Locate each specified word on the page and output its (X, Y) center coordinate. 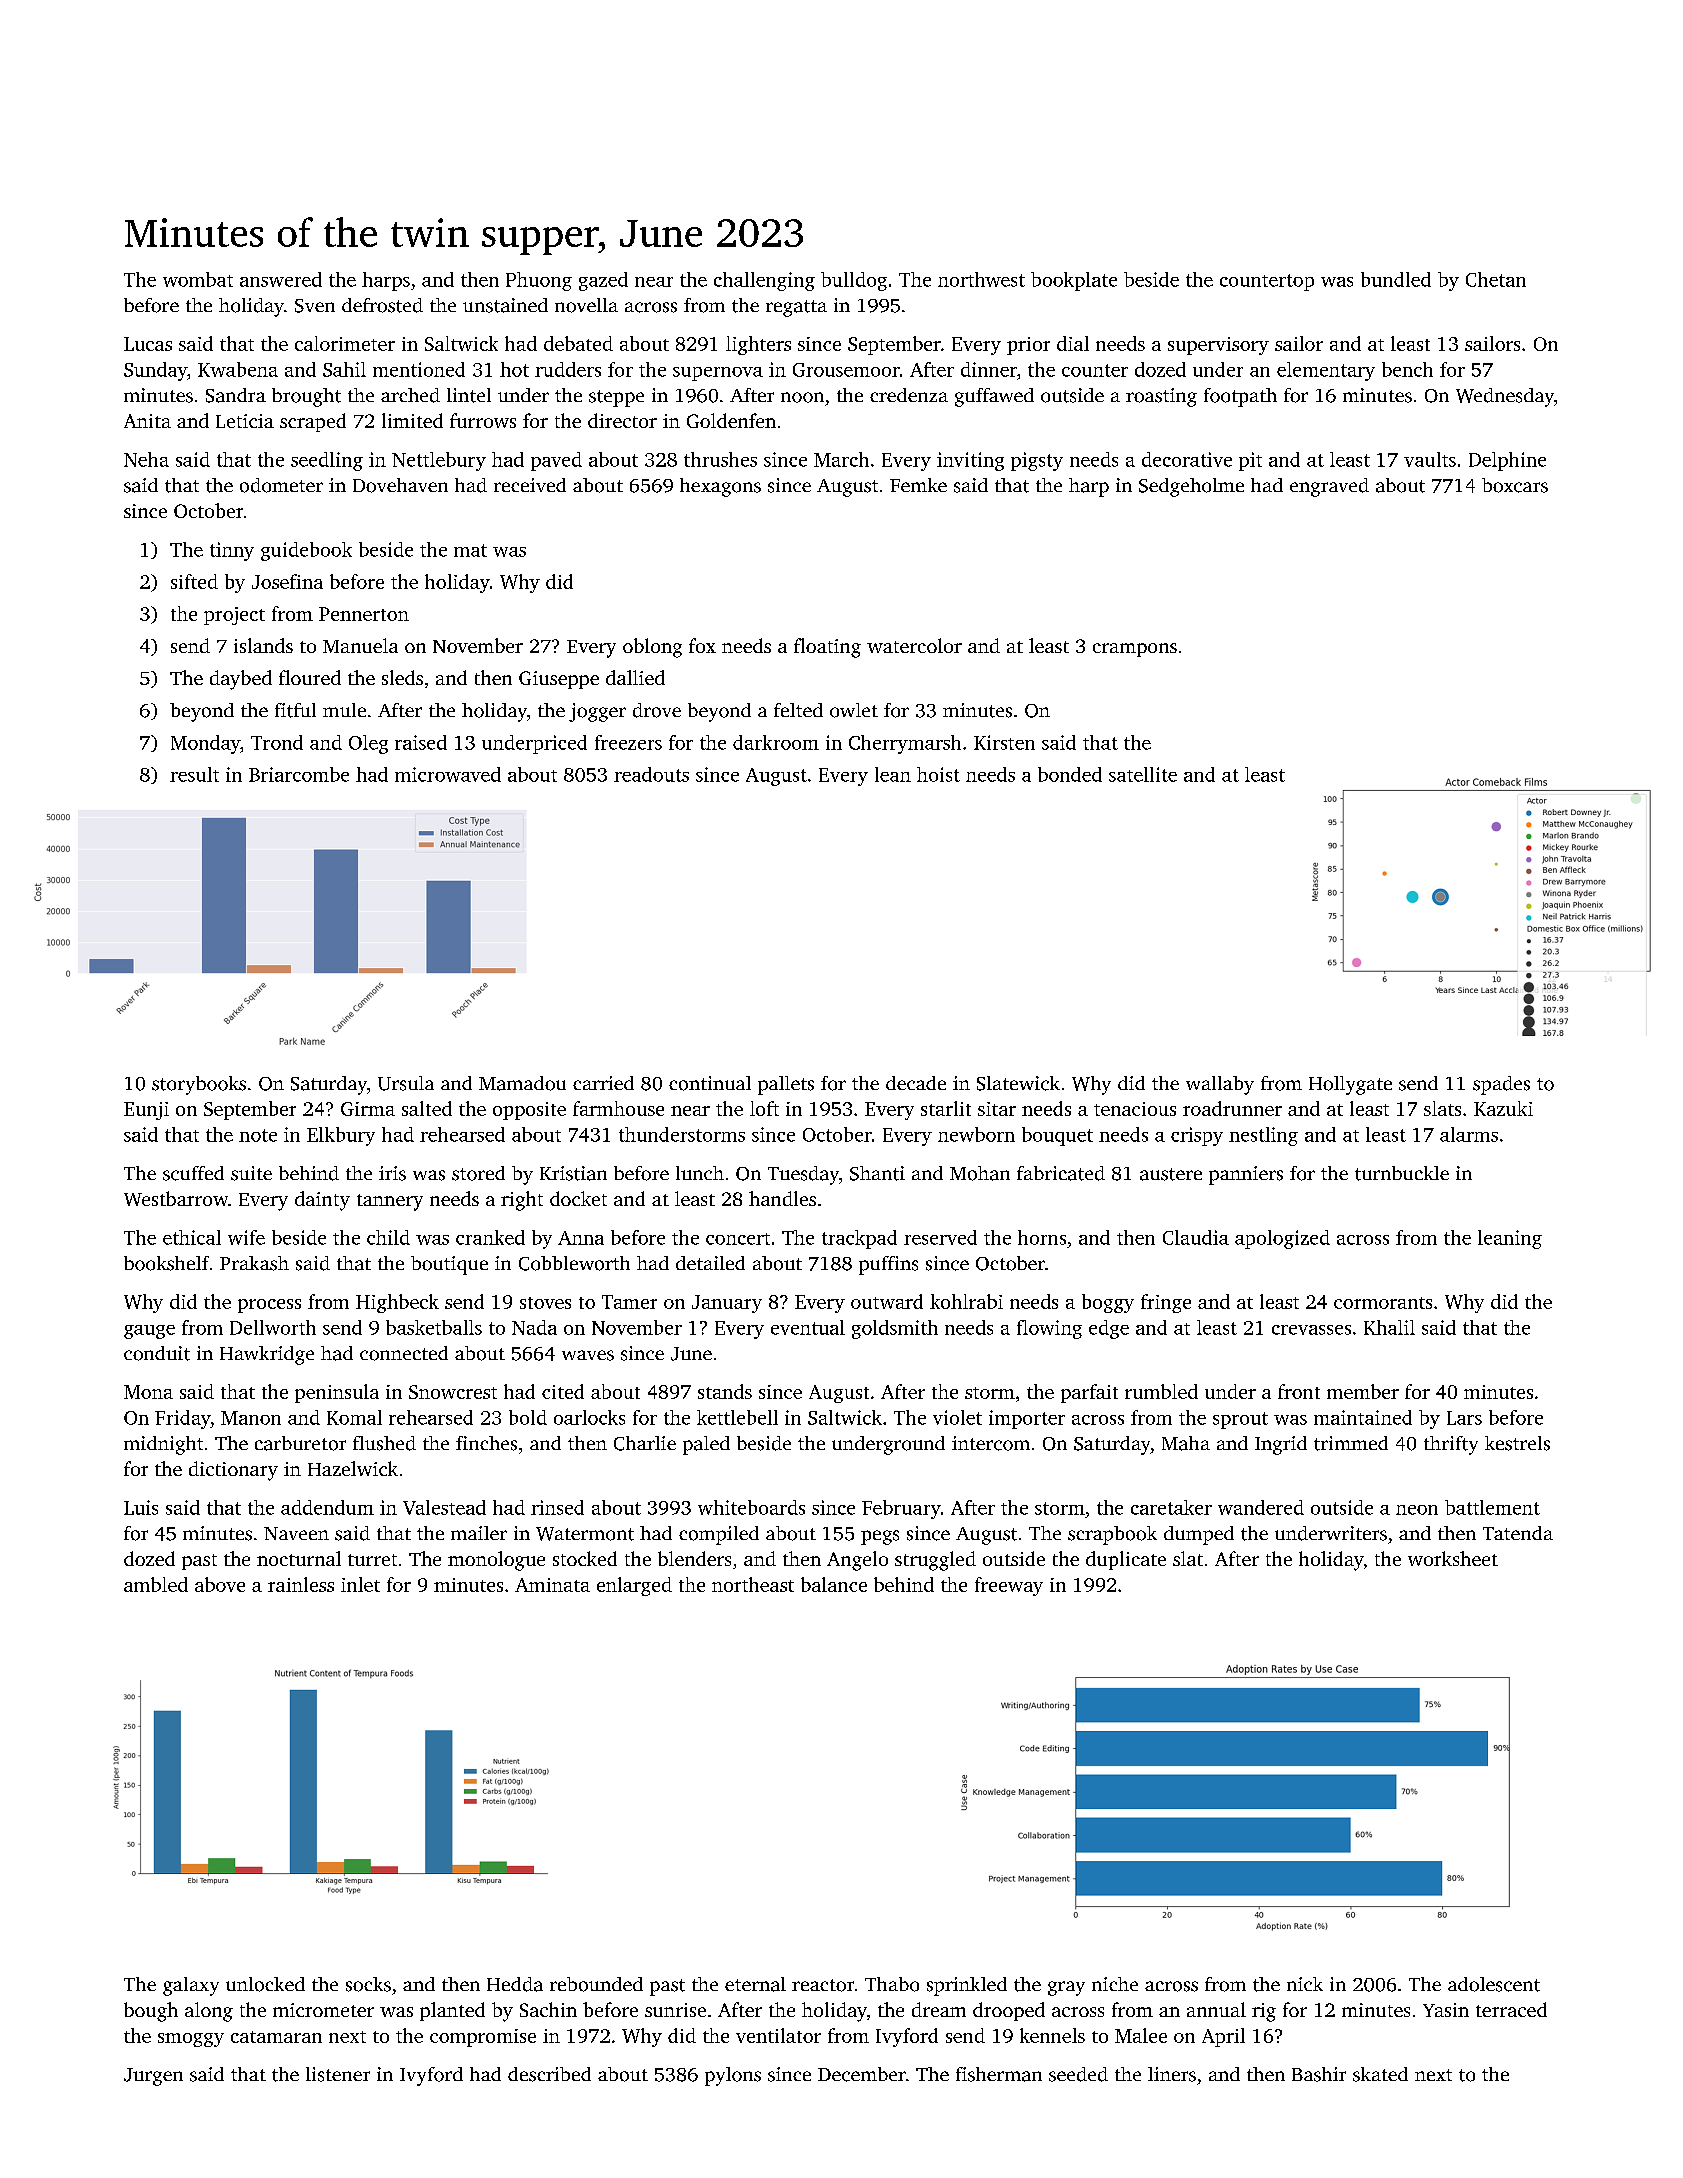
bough (151, 2012)
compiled (719, 1535)
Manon (251, 1418)
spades (1501, 1085)
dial (1073, 343)
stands (725, 1391)
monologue (496, 1561)
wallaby (1220, 1085)
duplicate (1126, 1560)
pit (1250, 461)
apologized (1282, 1239)
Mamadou (522, 1083)
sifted (194, 581)
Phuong (539, 281)
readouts (651, 774)
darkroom (776, 742)
